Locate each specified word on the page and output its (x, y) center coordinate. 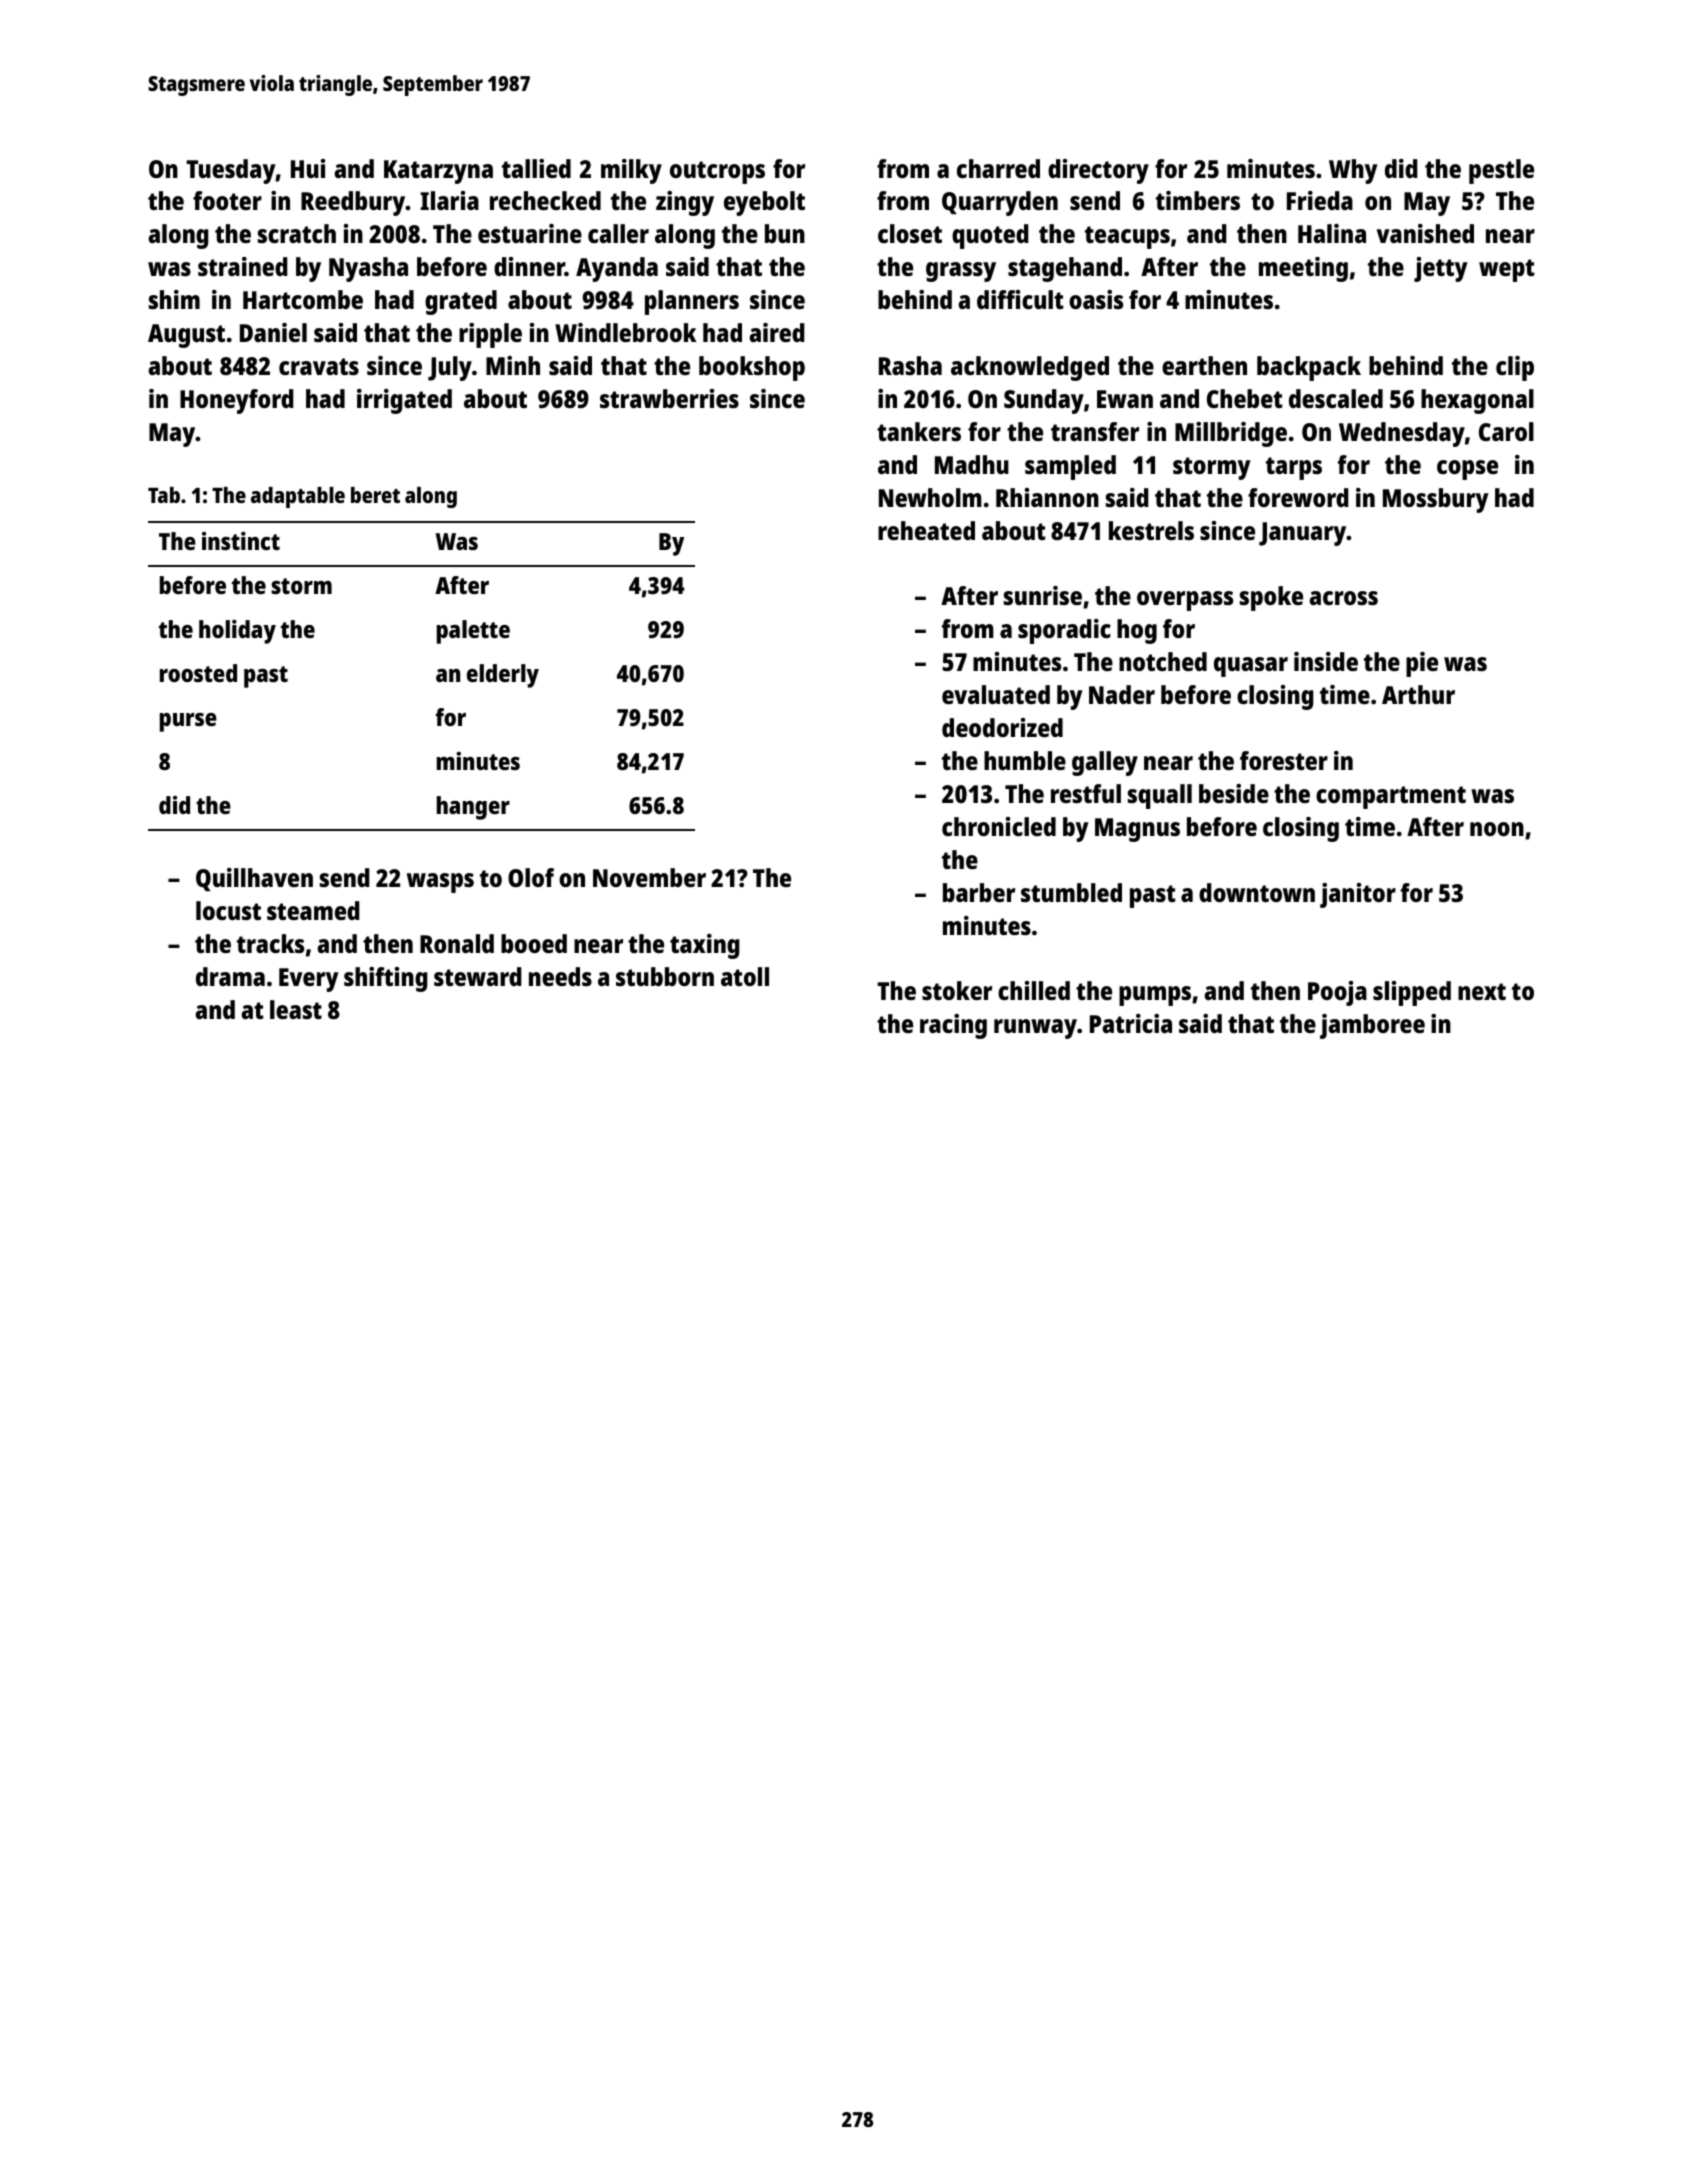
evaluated (996, 694)
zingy (685, 203)
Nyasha (368, 269)
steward (478, 976)
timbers (1198, 200)
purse (188, 722)
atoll (745, 976)
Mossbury (1436, 500)
